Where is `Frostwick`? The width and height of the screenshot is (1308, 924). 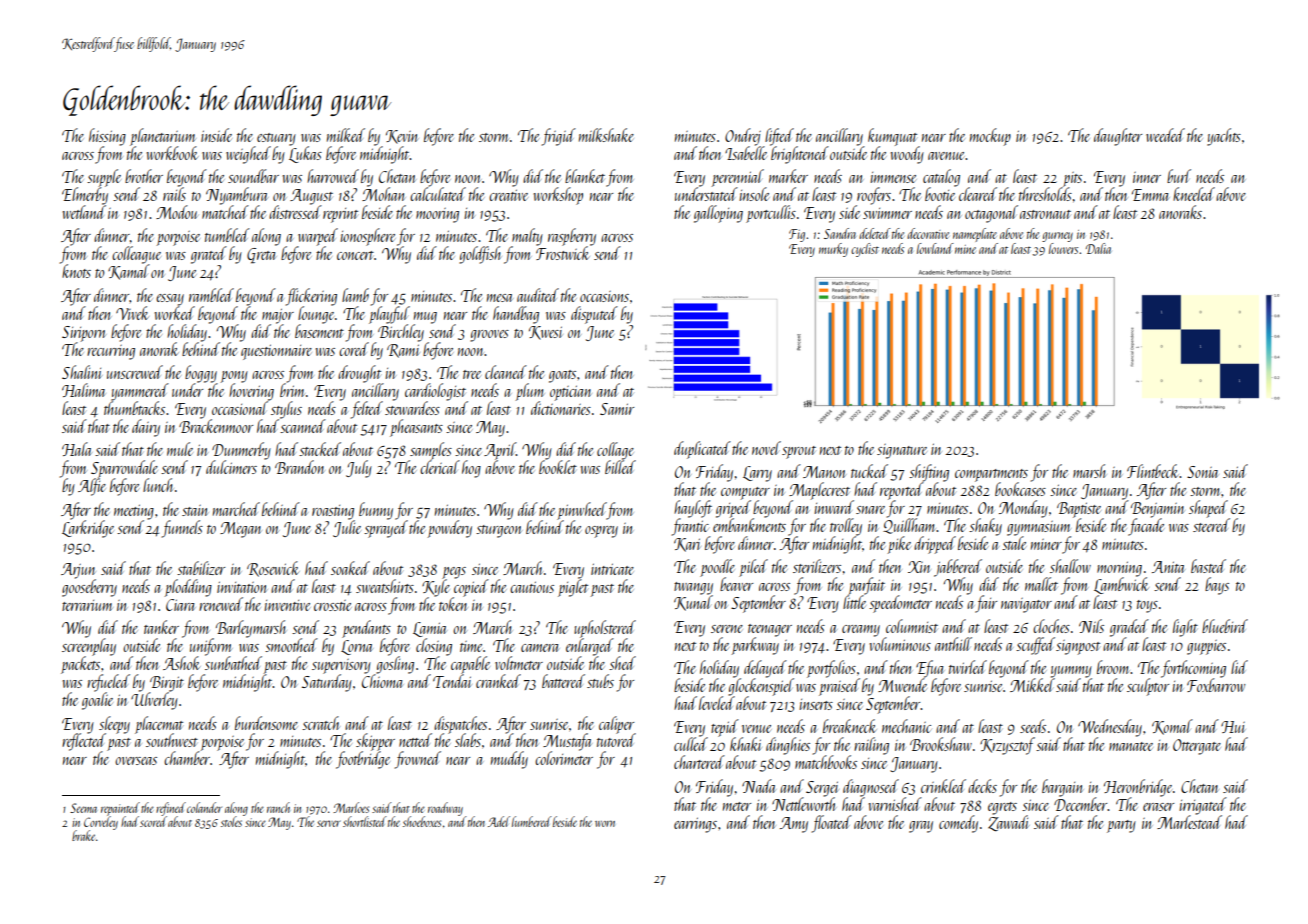
Frostwick is located at coordinates (563, 253).
